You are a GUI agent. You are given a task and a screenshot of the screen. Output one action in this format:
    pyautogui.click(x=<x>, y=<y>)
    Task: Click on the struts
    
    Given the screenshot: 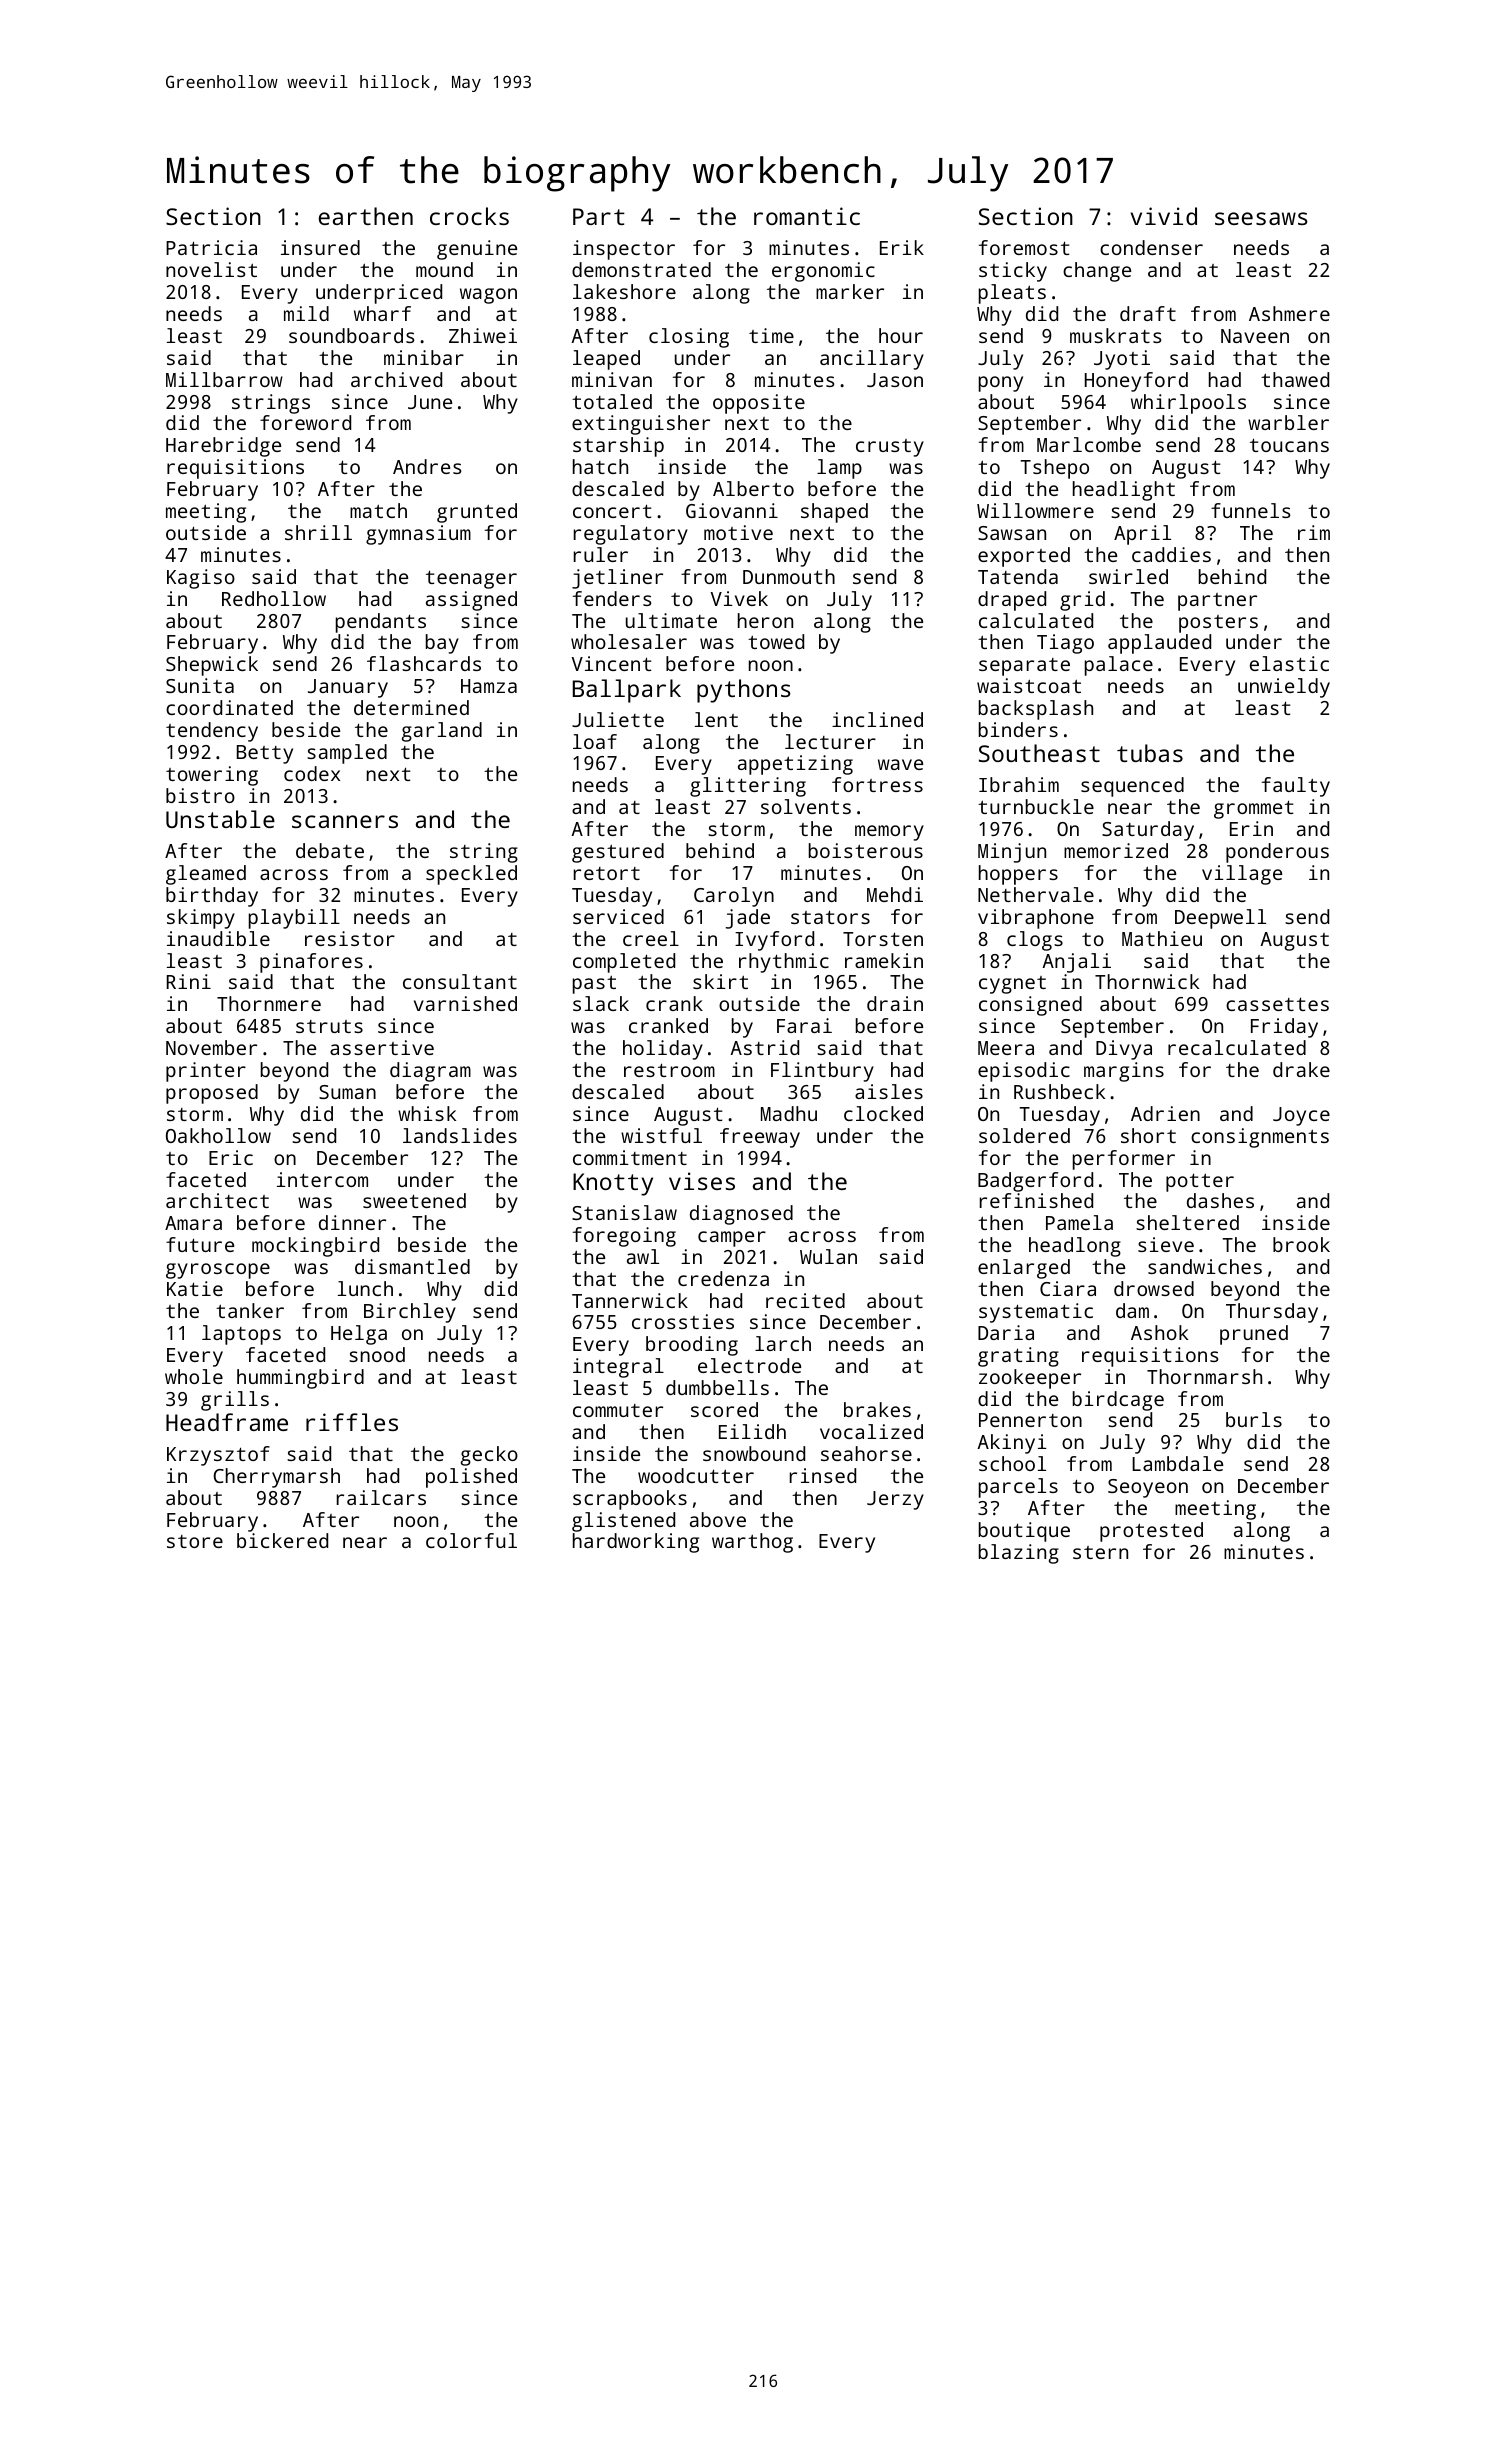 What is the action you would take?
    pyautogui.click(x=329, y=1026)
